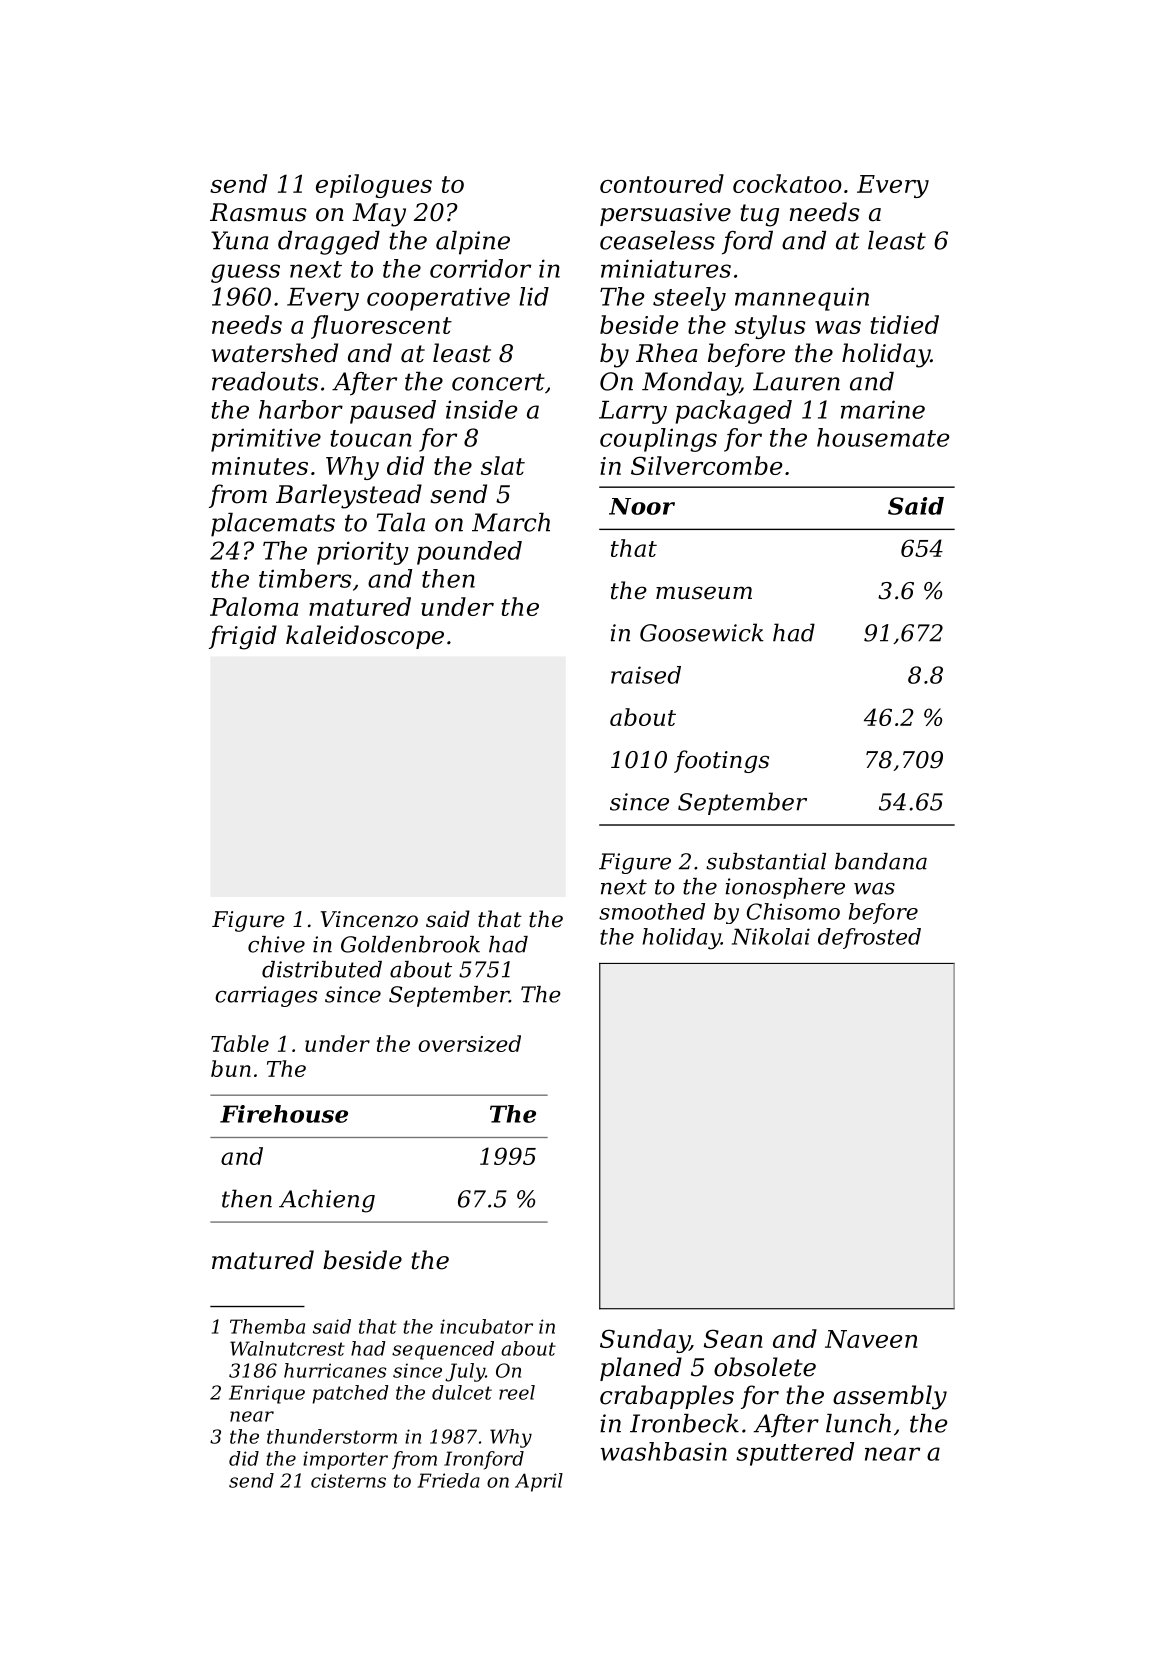  I want to click on toucan, so click(371, 438).
